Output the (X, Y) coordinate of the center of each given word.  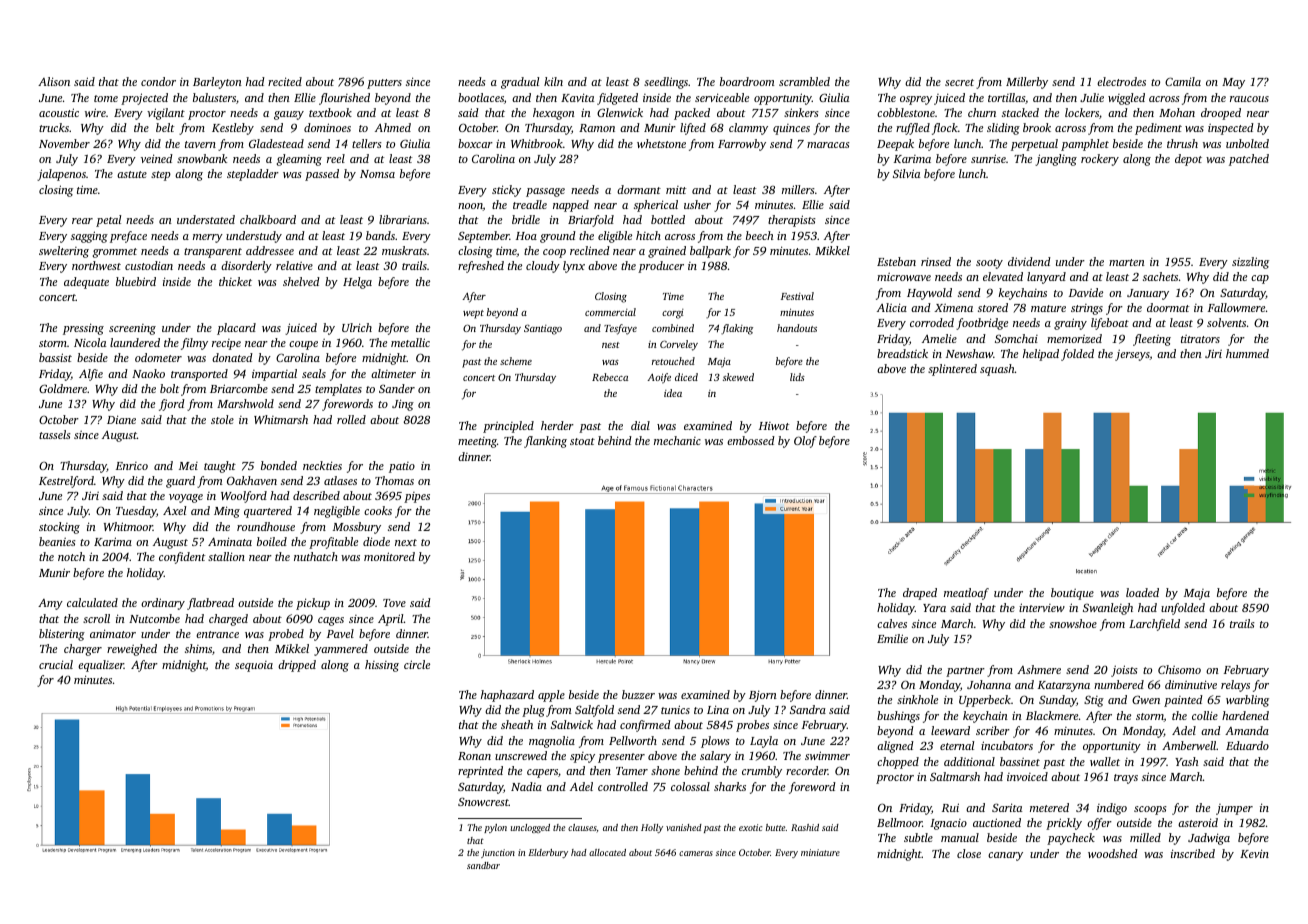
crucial (56, 664)
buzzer (638, 694)
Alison (54, 81)
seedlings (666, 83)
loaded (1142, 592)
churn (982, 112)
